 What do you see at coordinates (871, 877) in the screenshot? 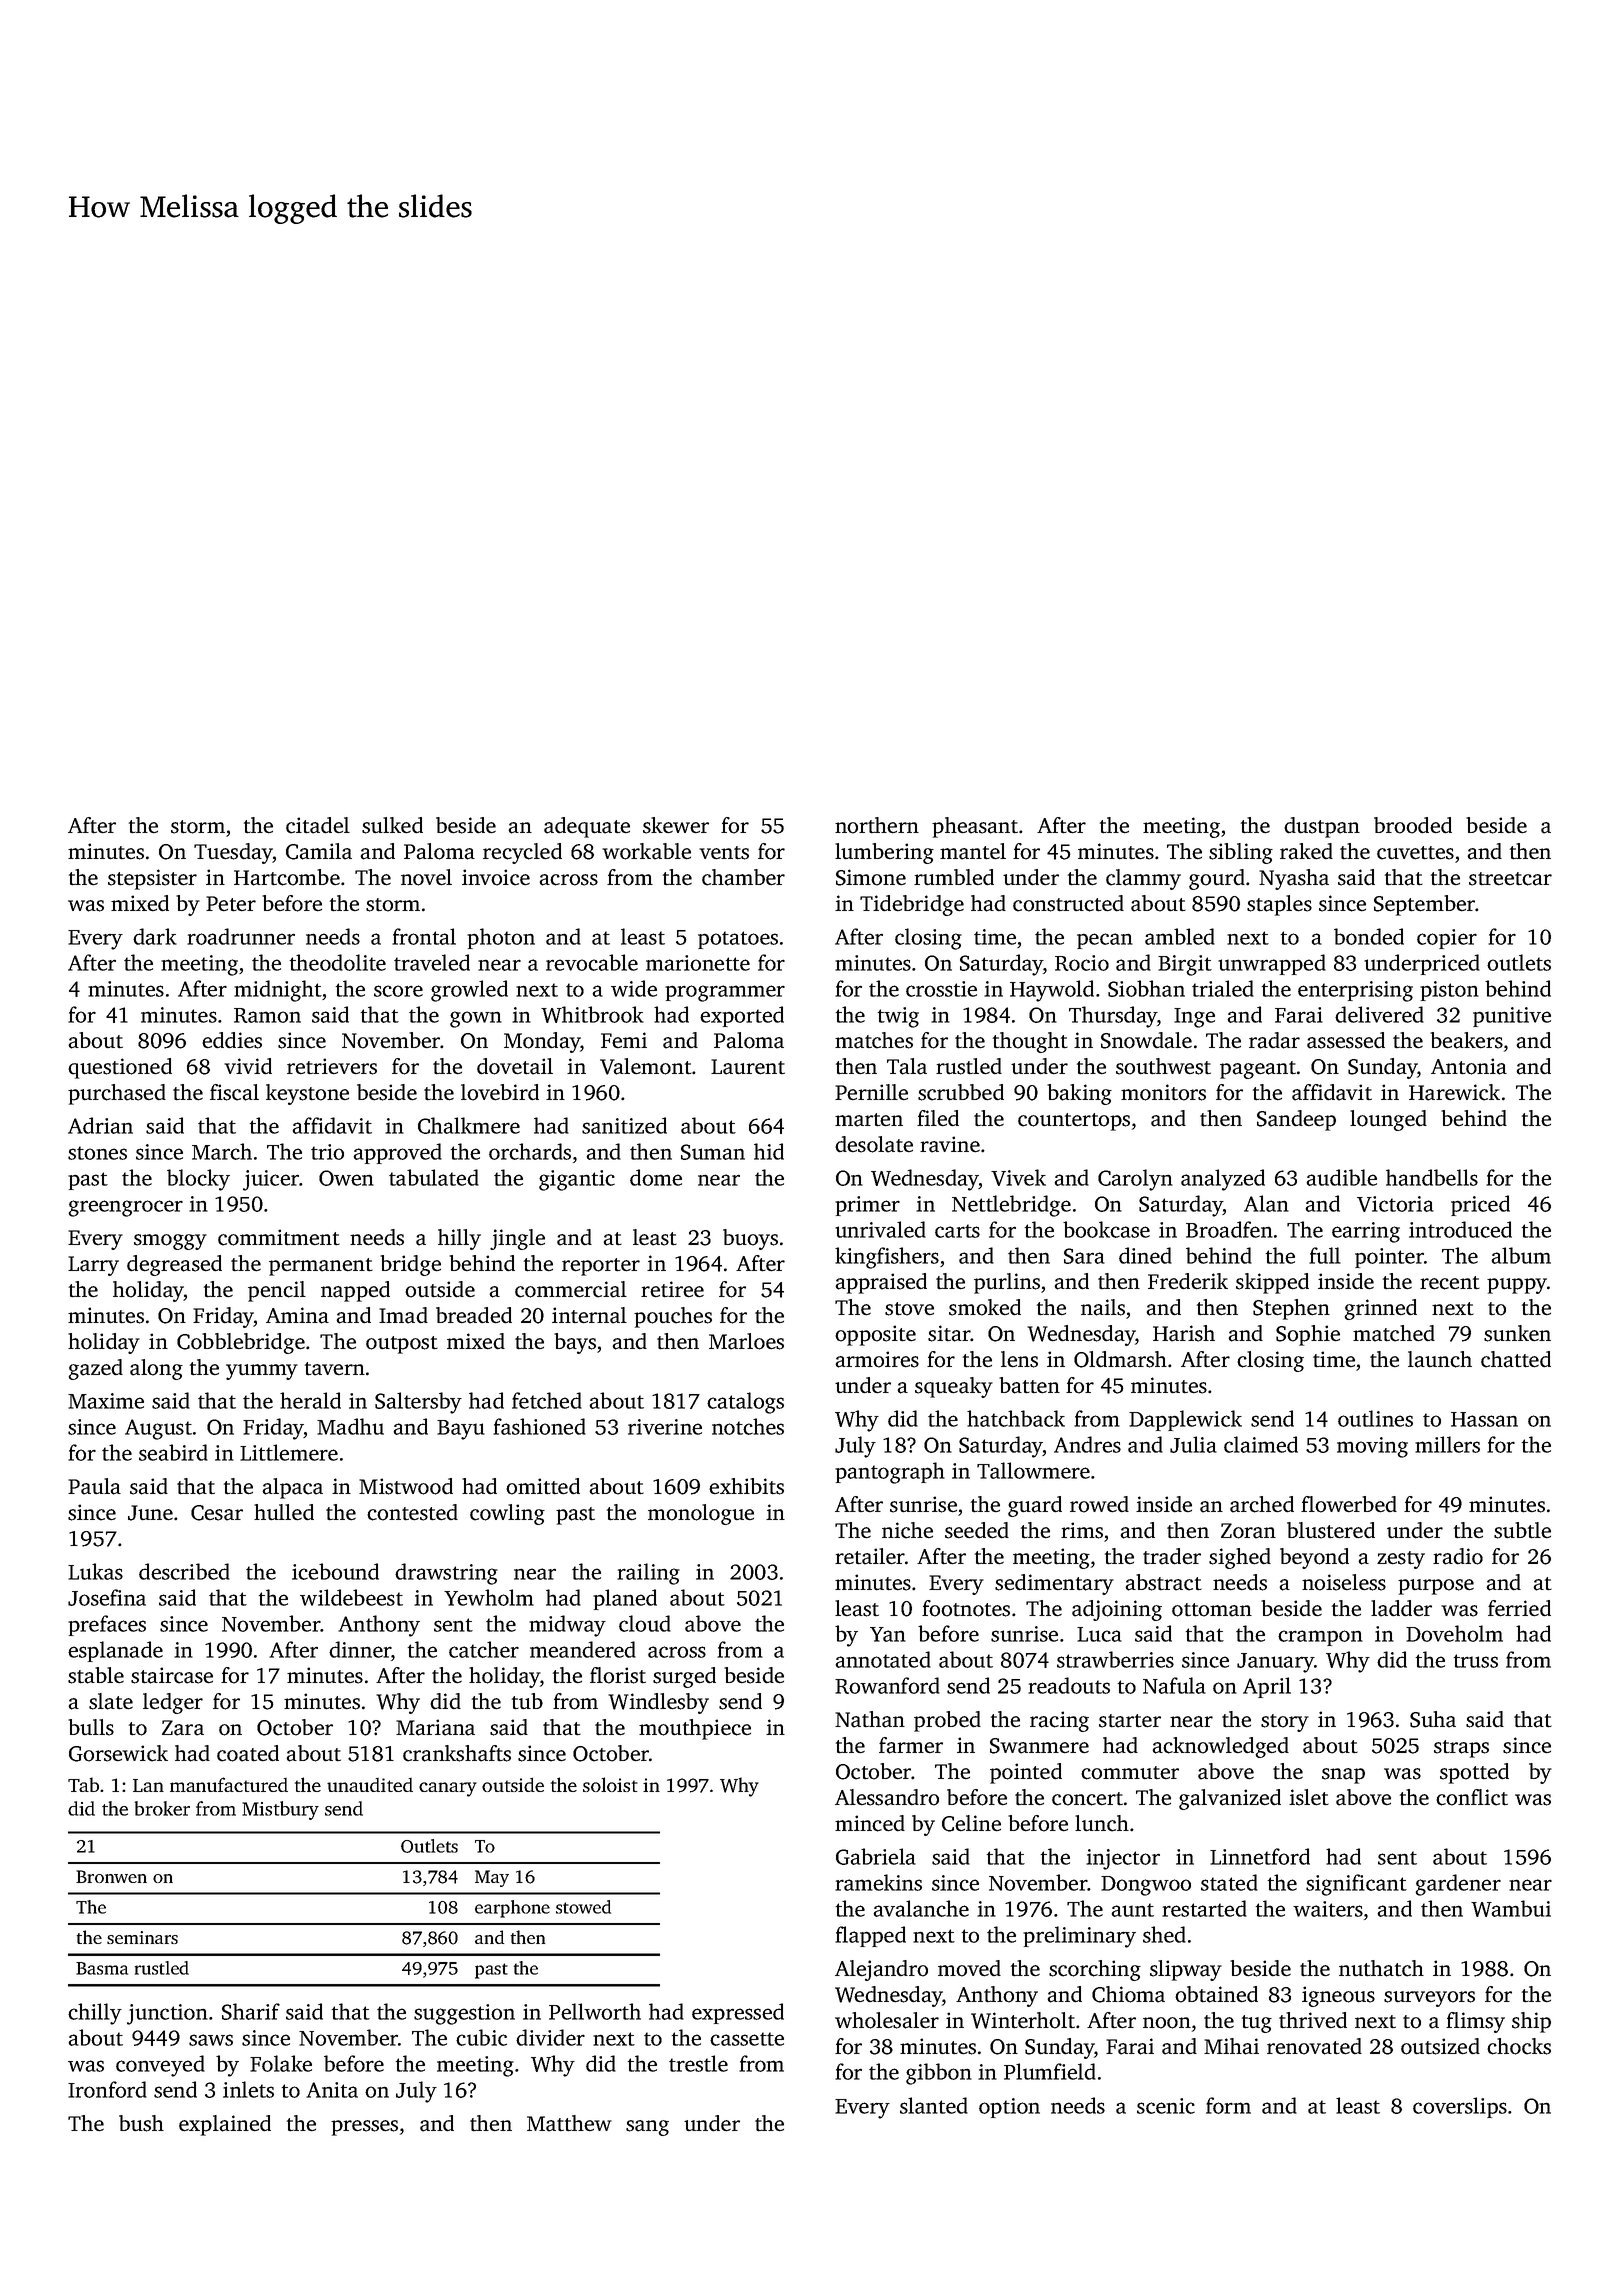
I see `Simone` at bounding box center [871, 877].
